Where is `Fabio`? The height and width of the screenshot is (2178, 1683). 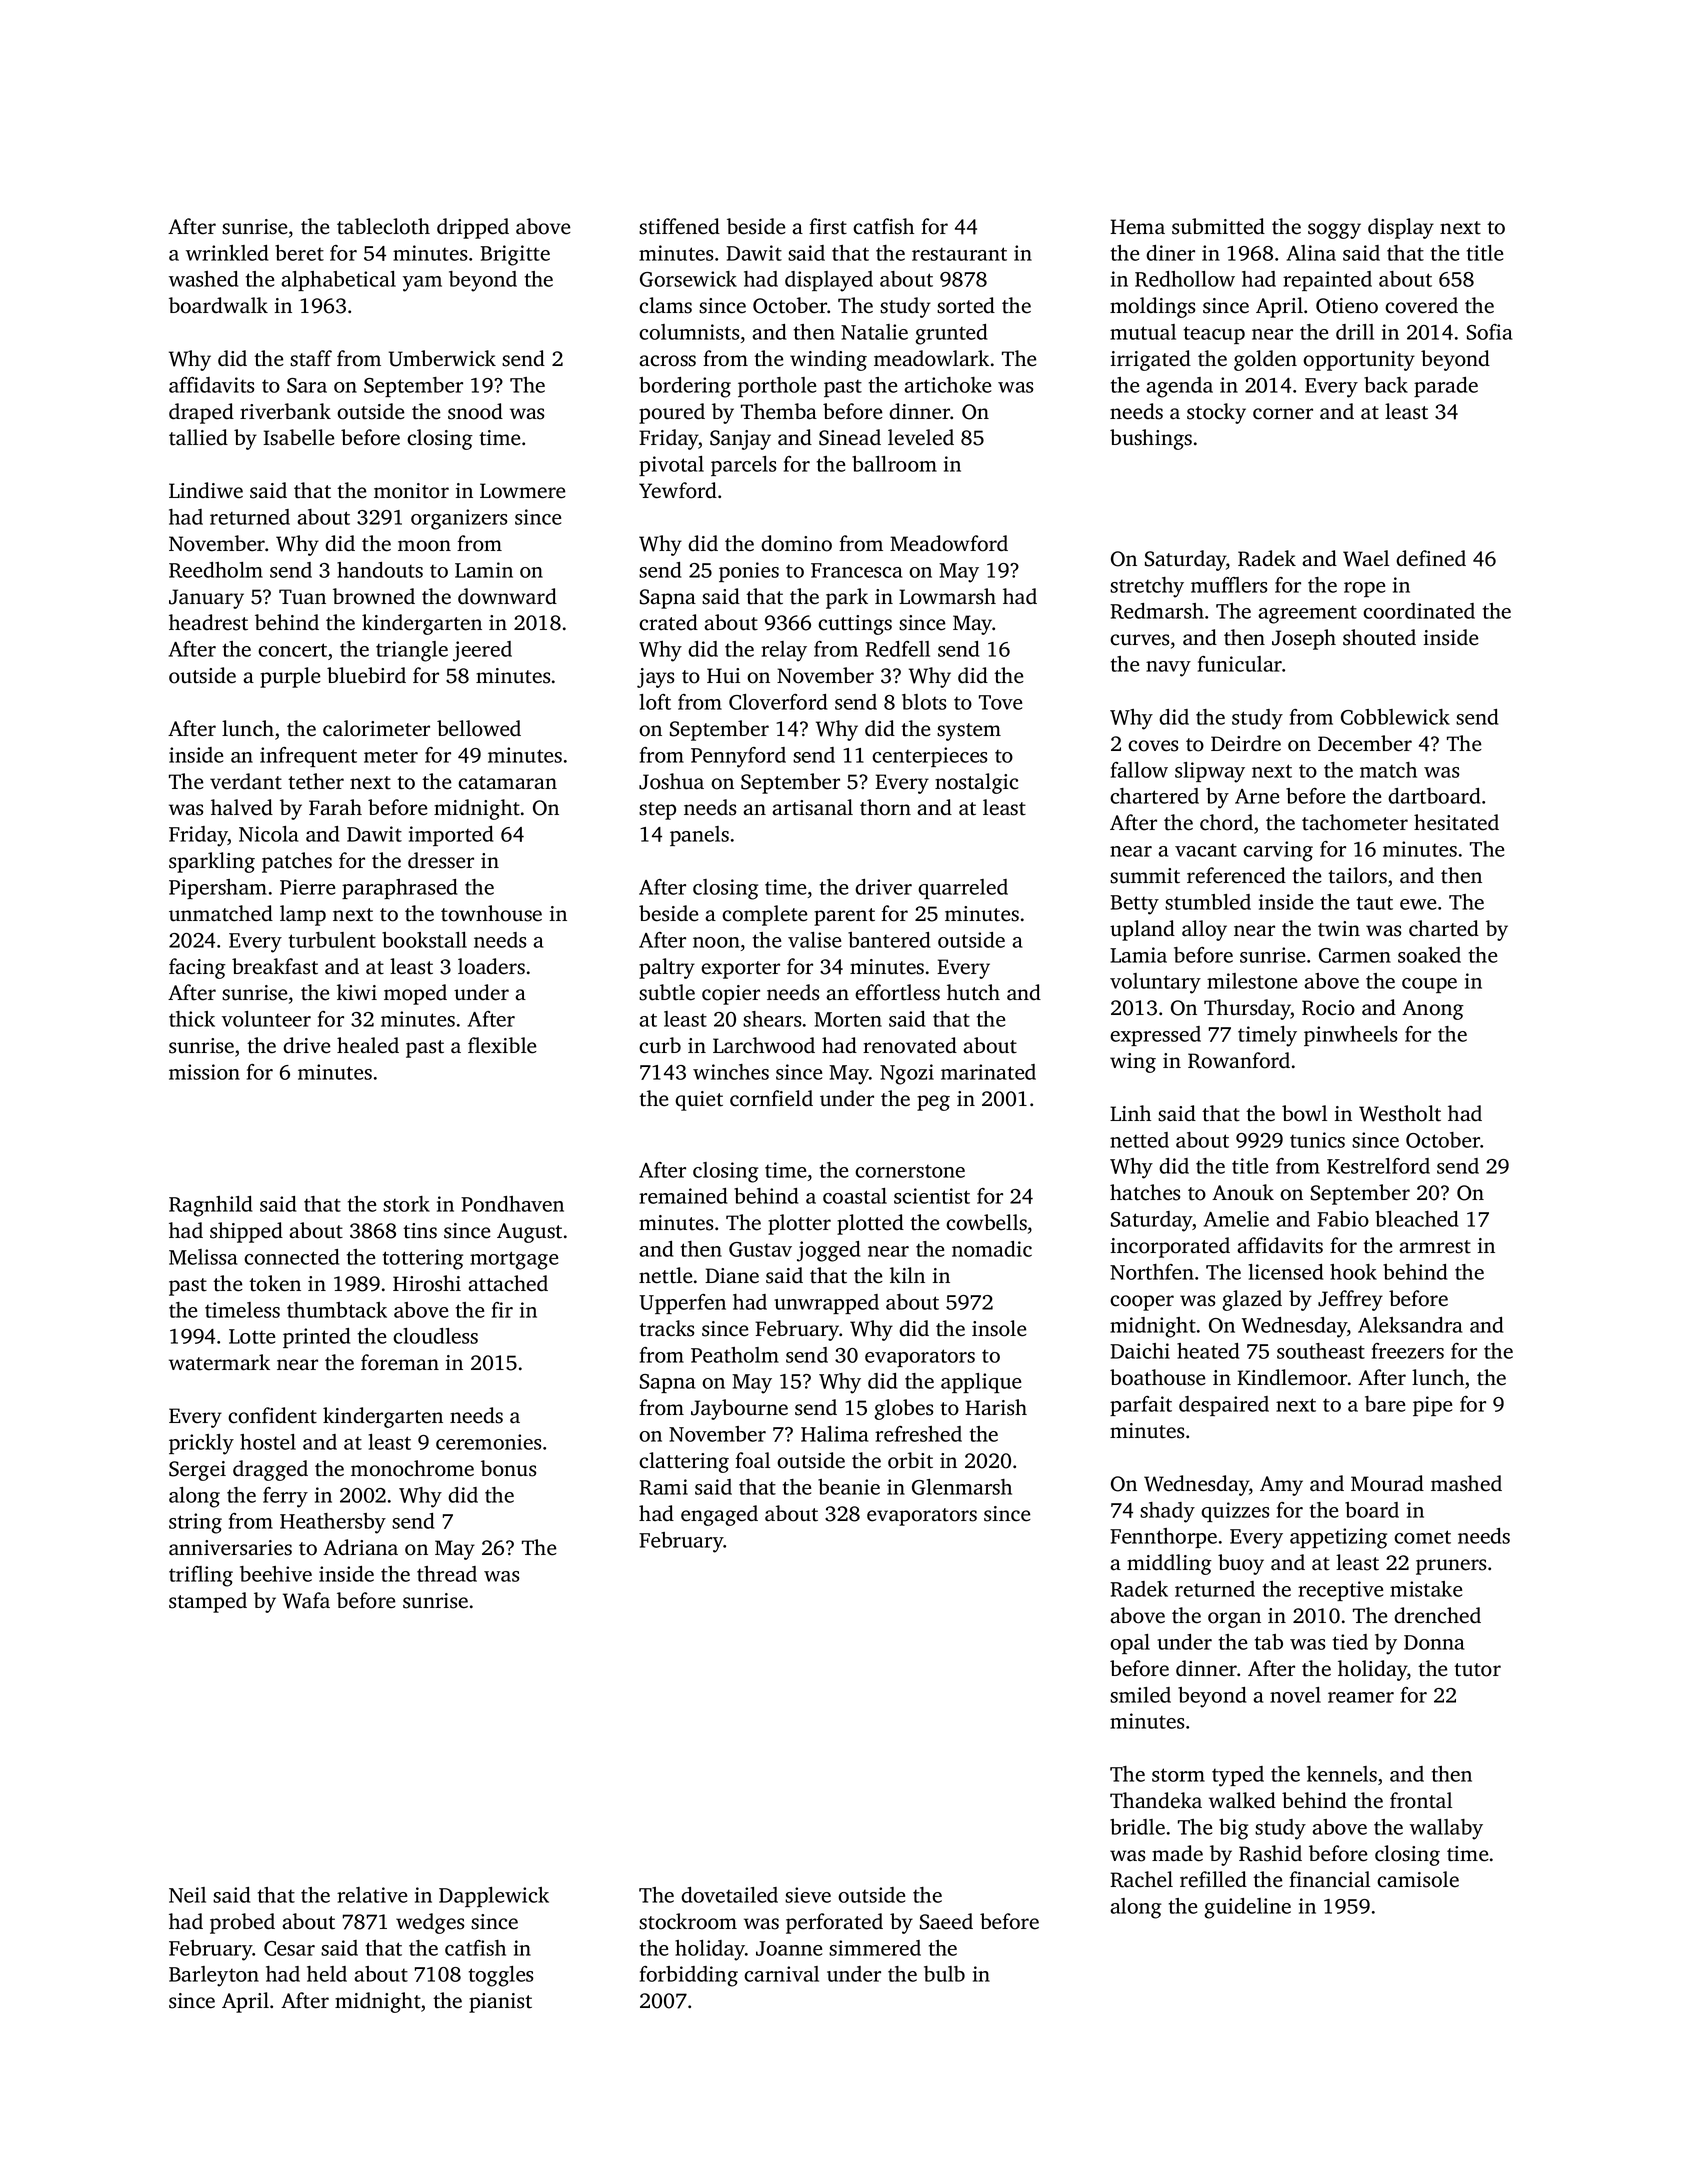 Fabio is located at coordinates (1343, 1219).
